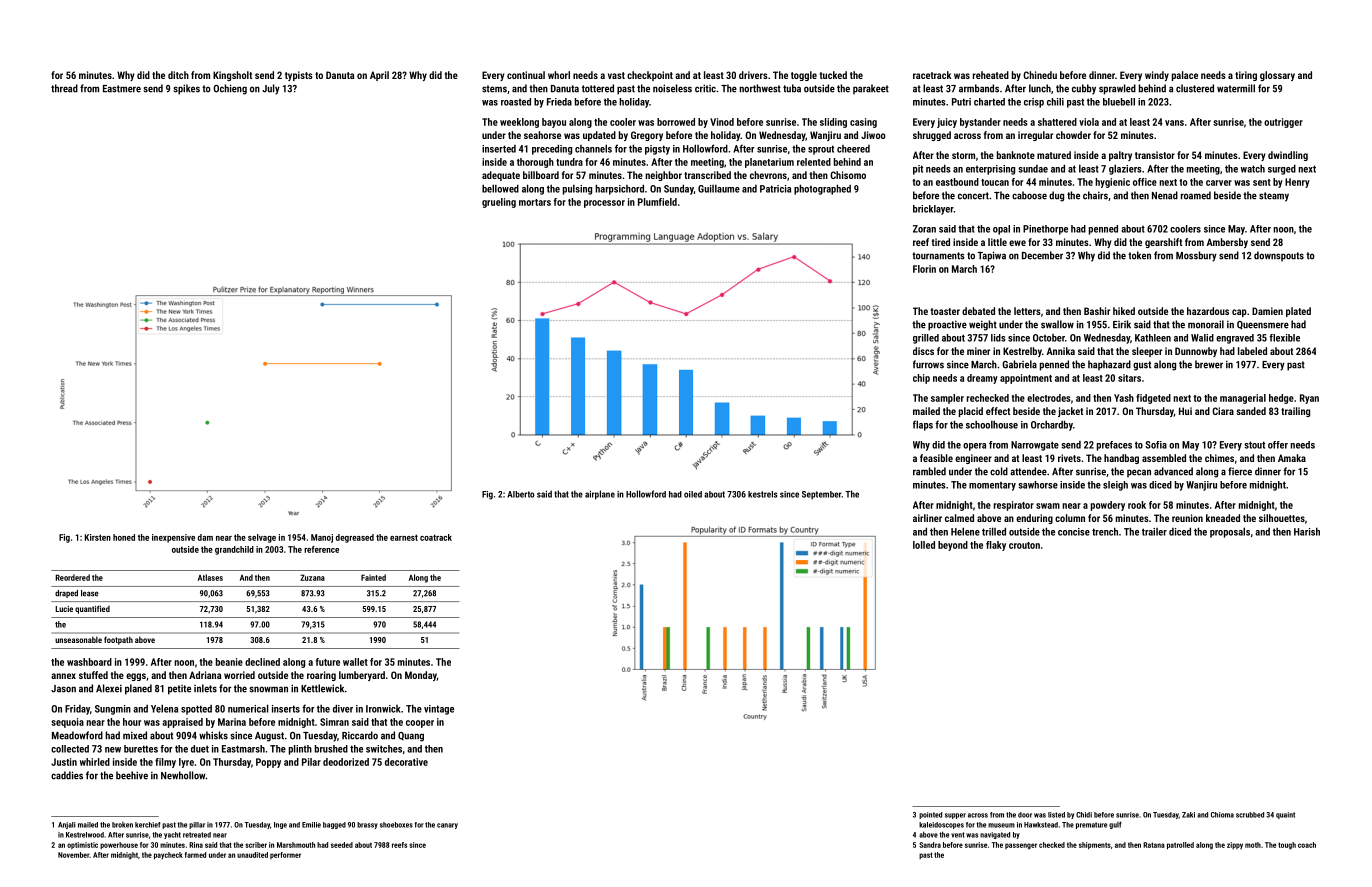 The image size is (1372, 887). I want to click on Kirsten, so click(98, 537).
